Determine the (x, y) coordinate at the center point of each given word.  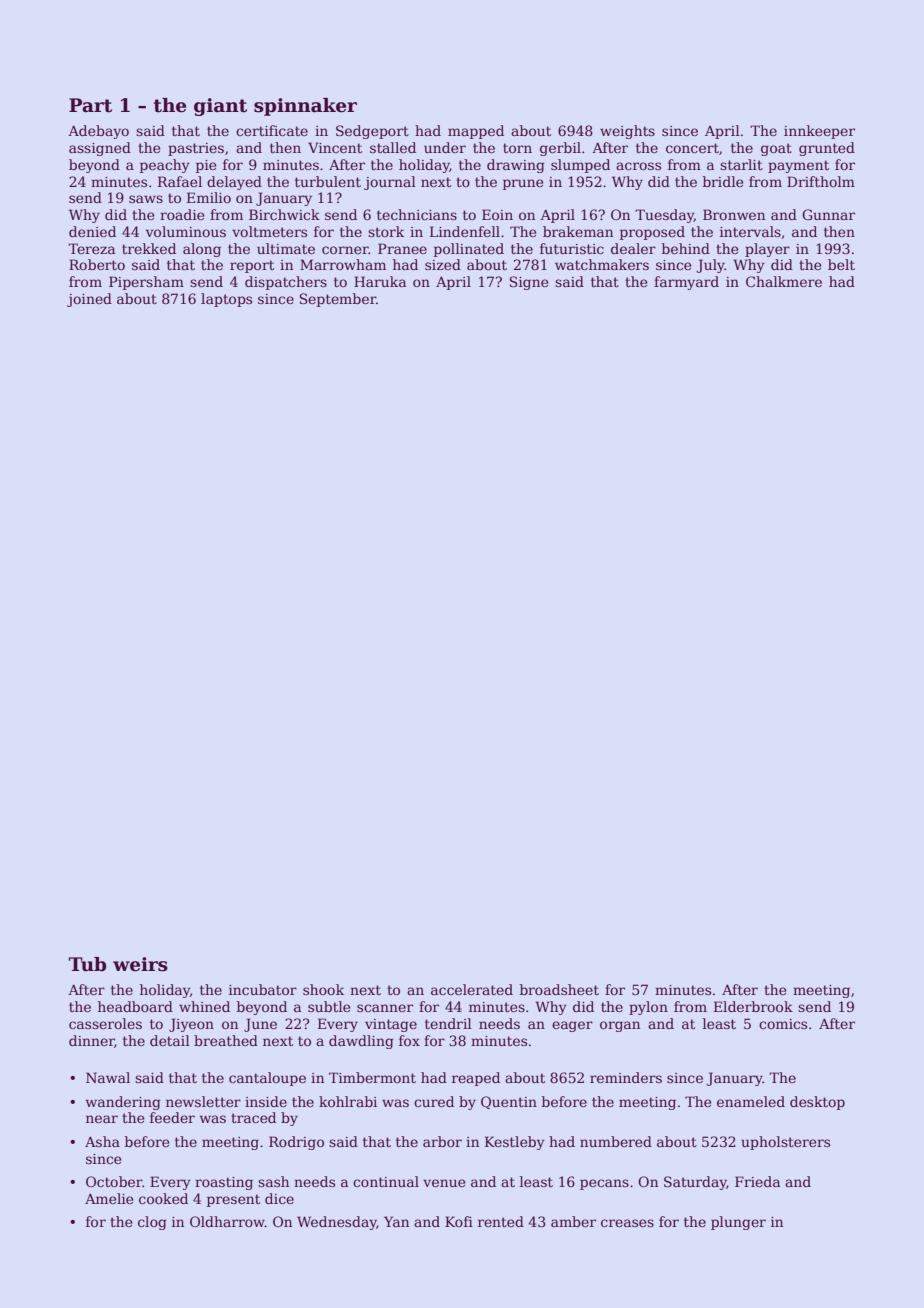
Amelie (109, 1198)
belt (841, 264)
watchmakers (602, 264)
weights (627, 132)
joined (89, 300)
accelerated (472, 989)
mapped (476, 132)
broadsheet (559, 989)
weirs (140, 964)
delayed (234, 183)
